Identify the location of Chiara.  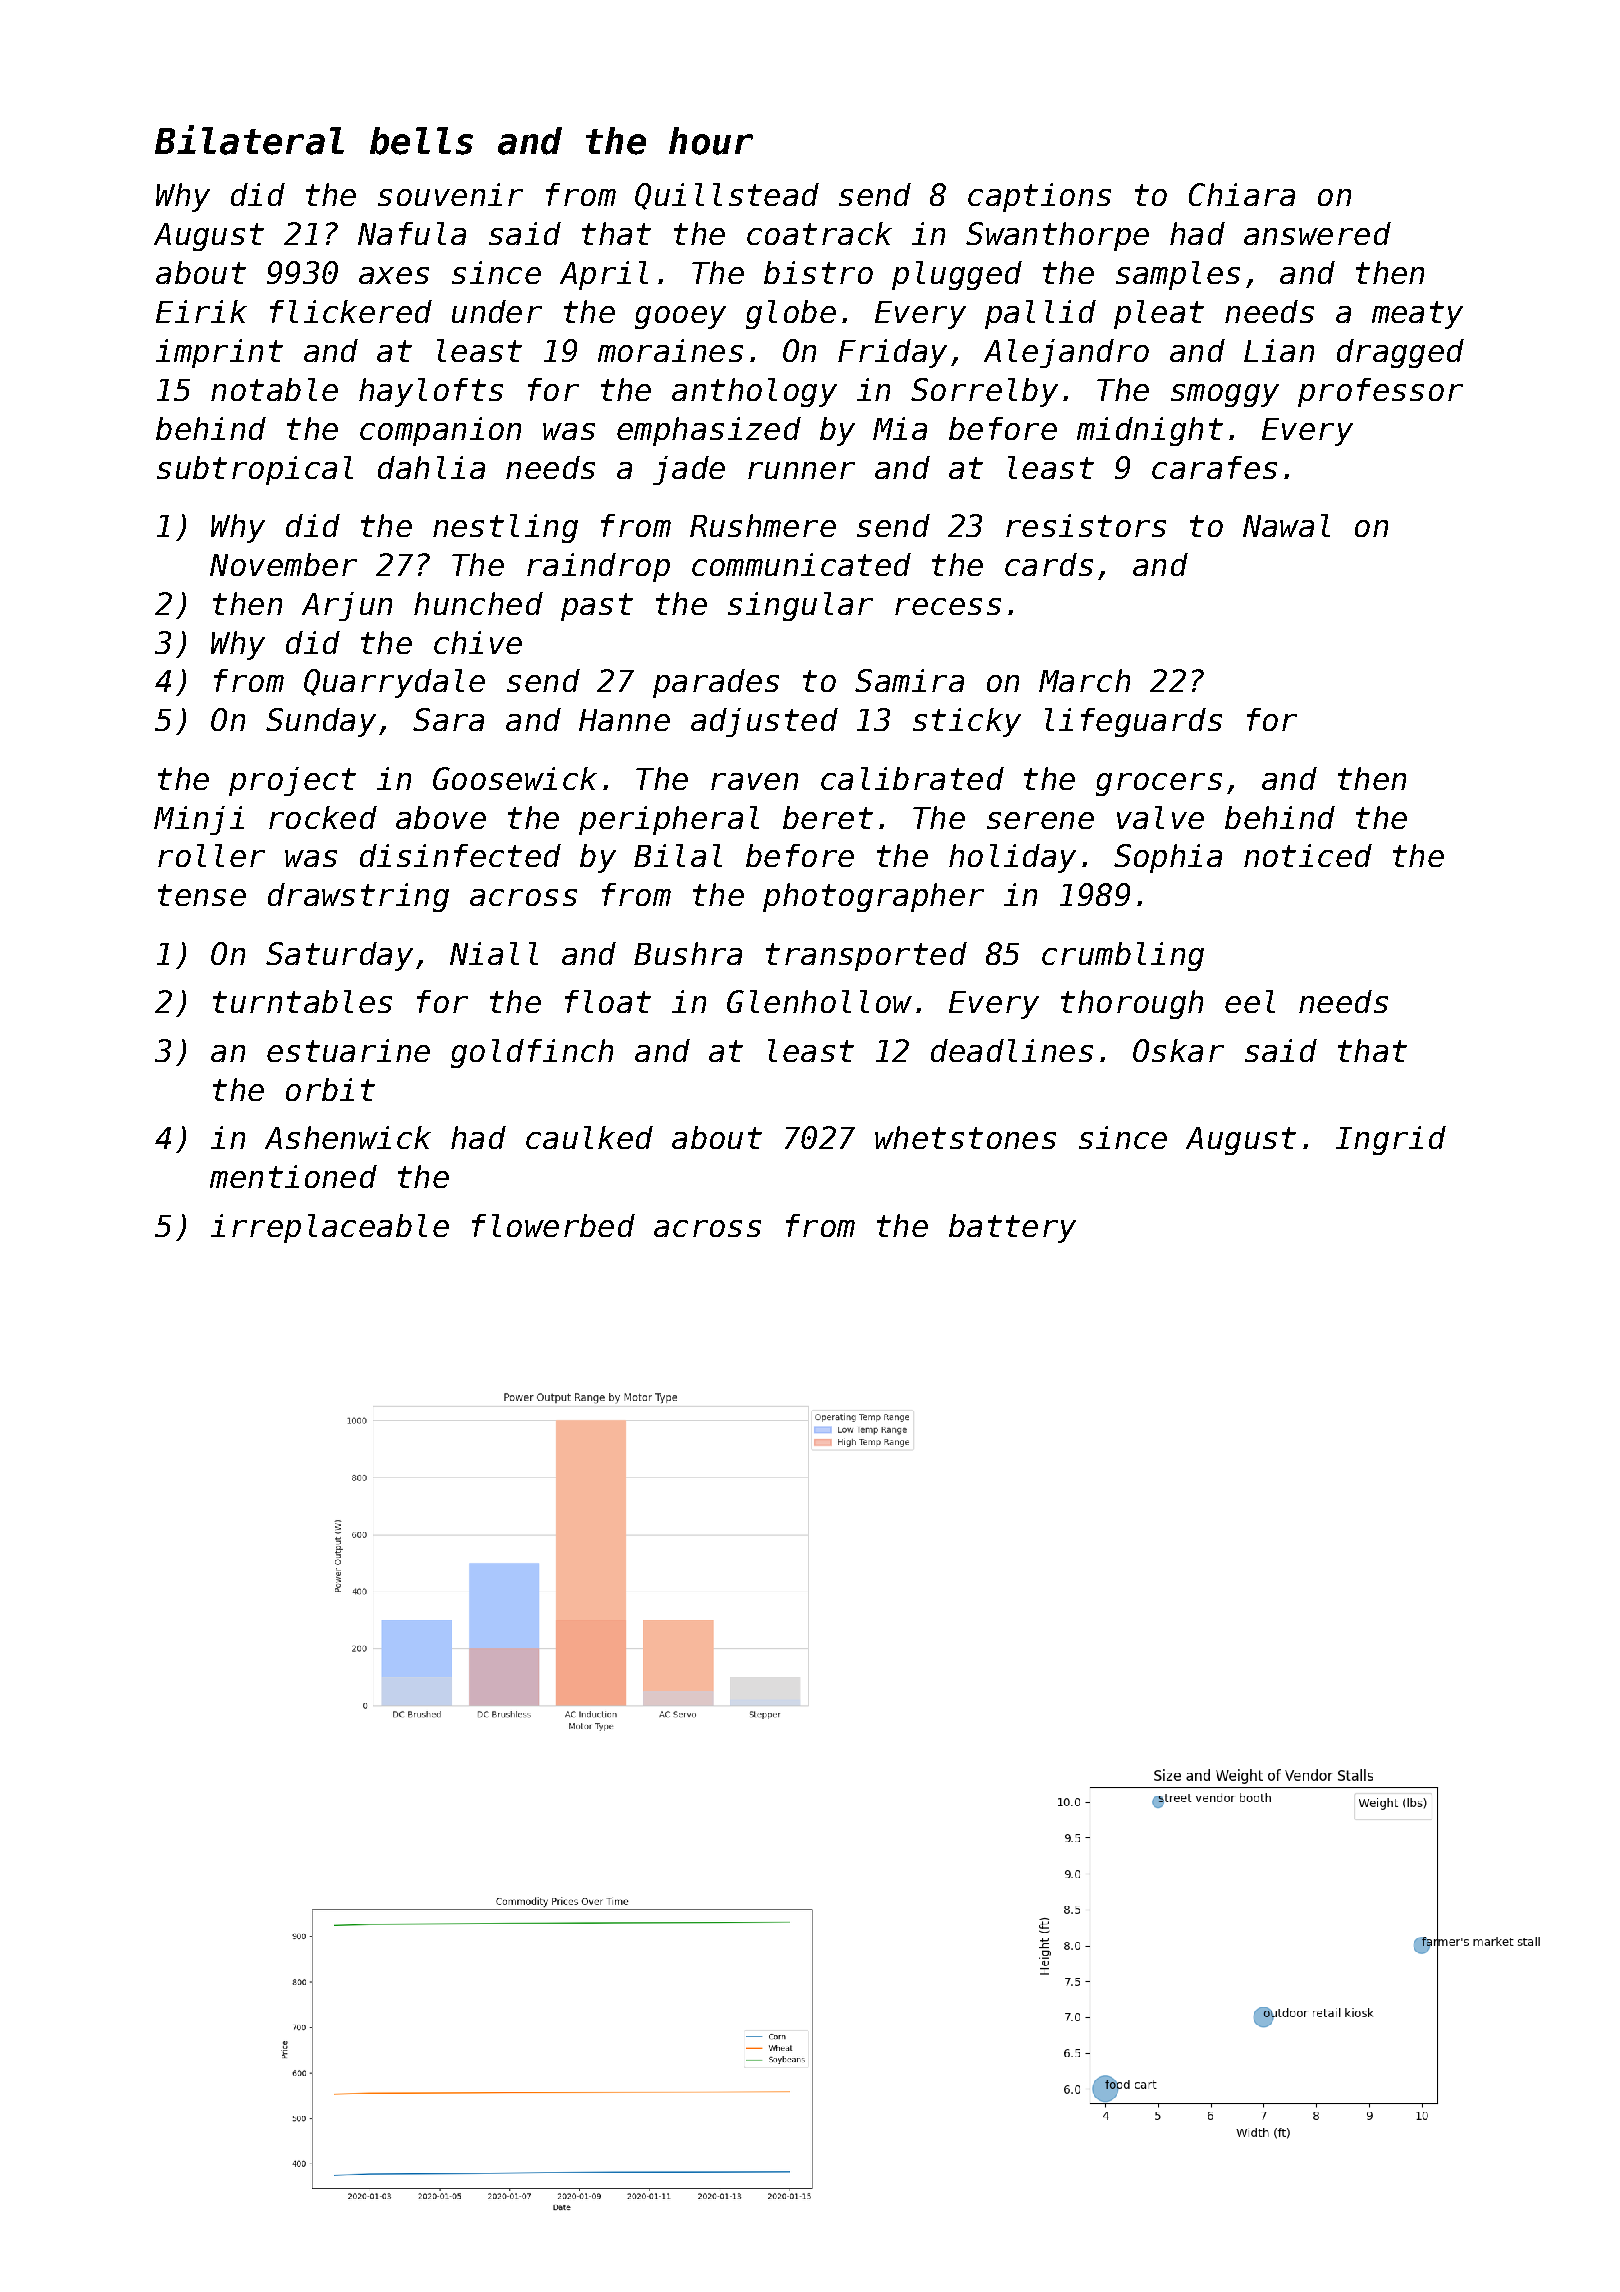
(1242, 194).
